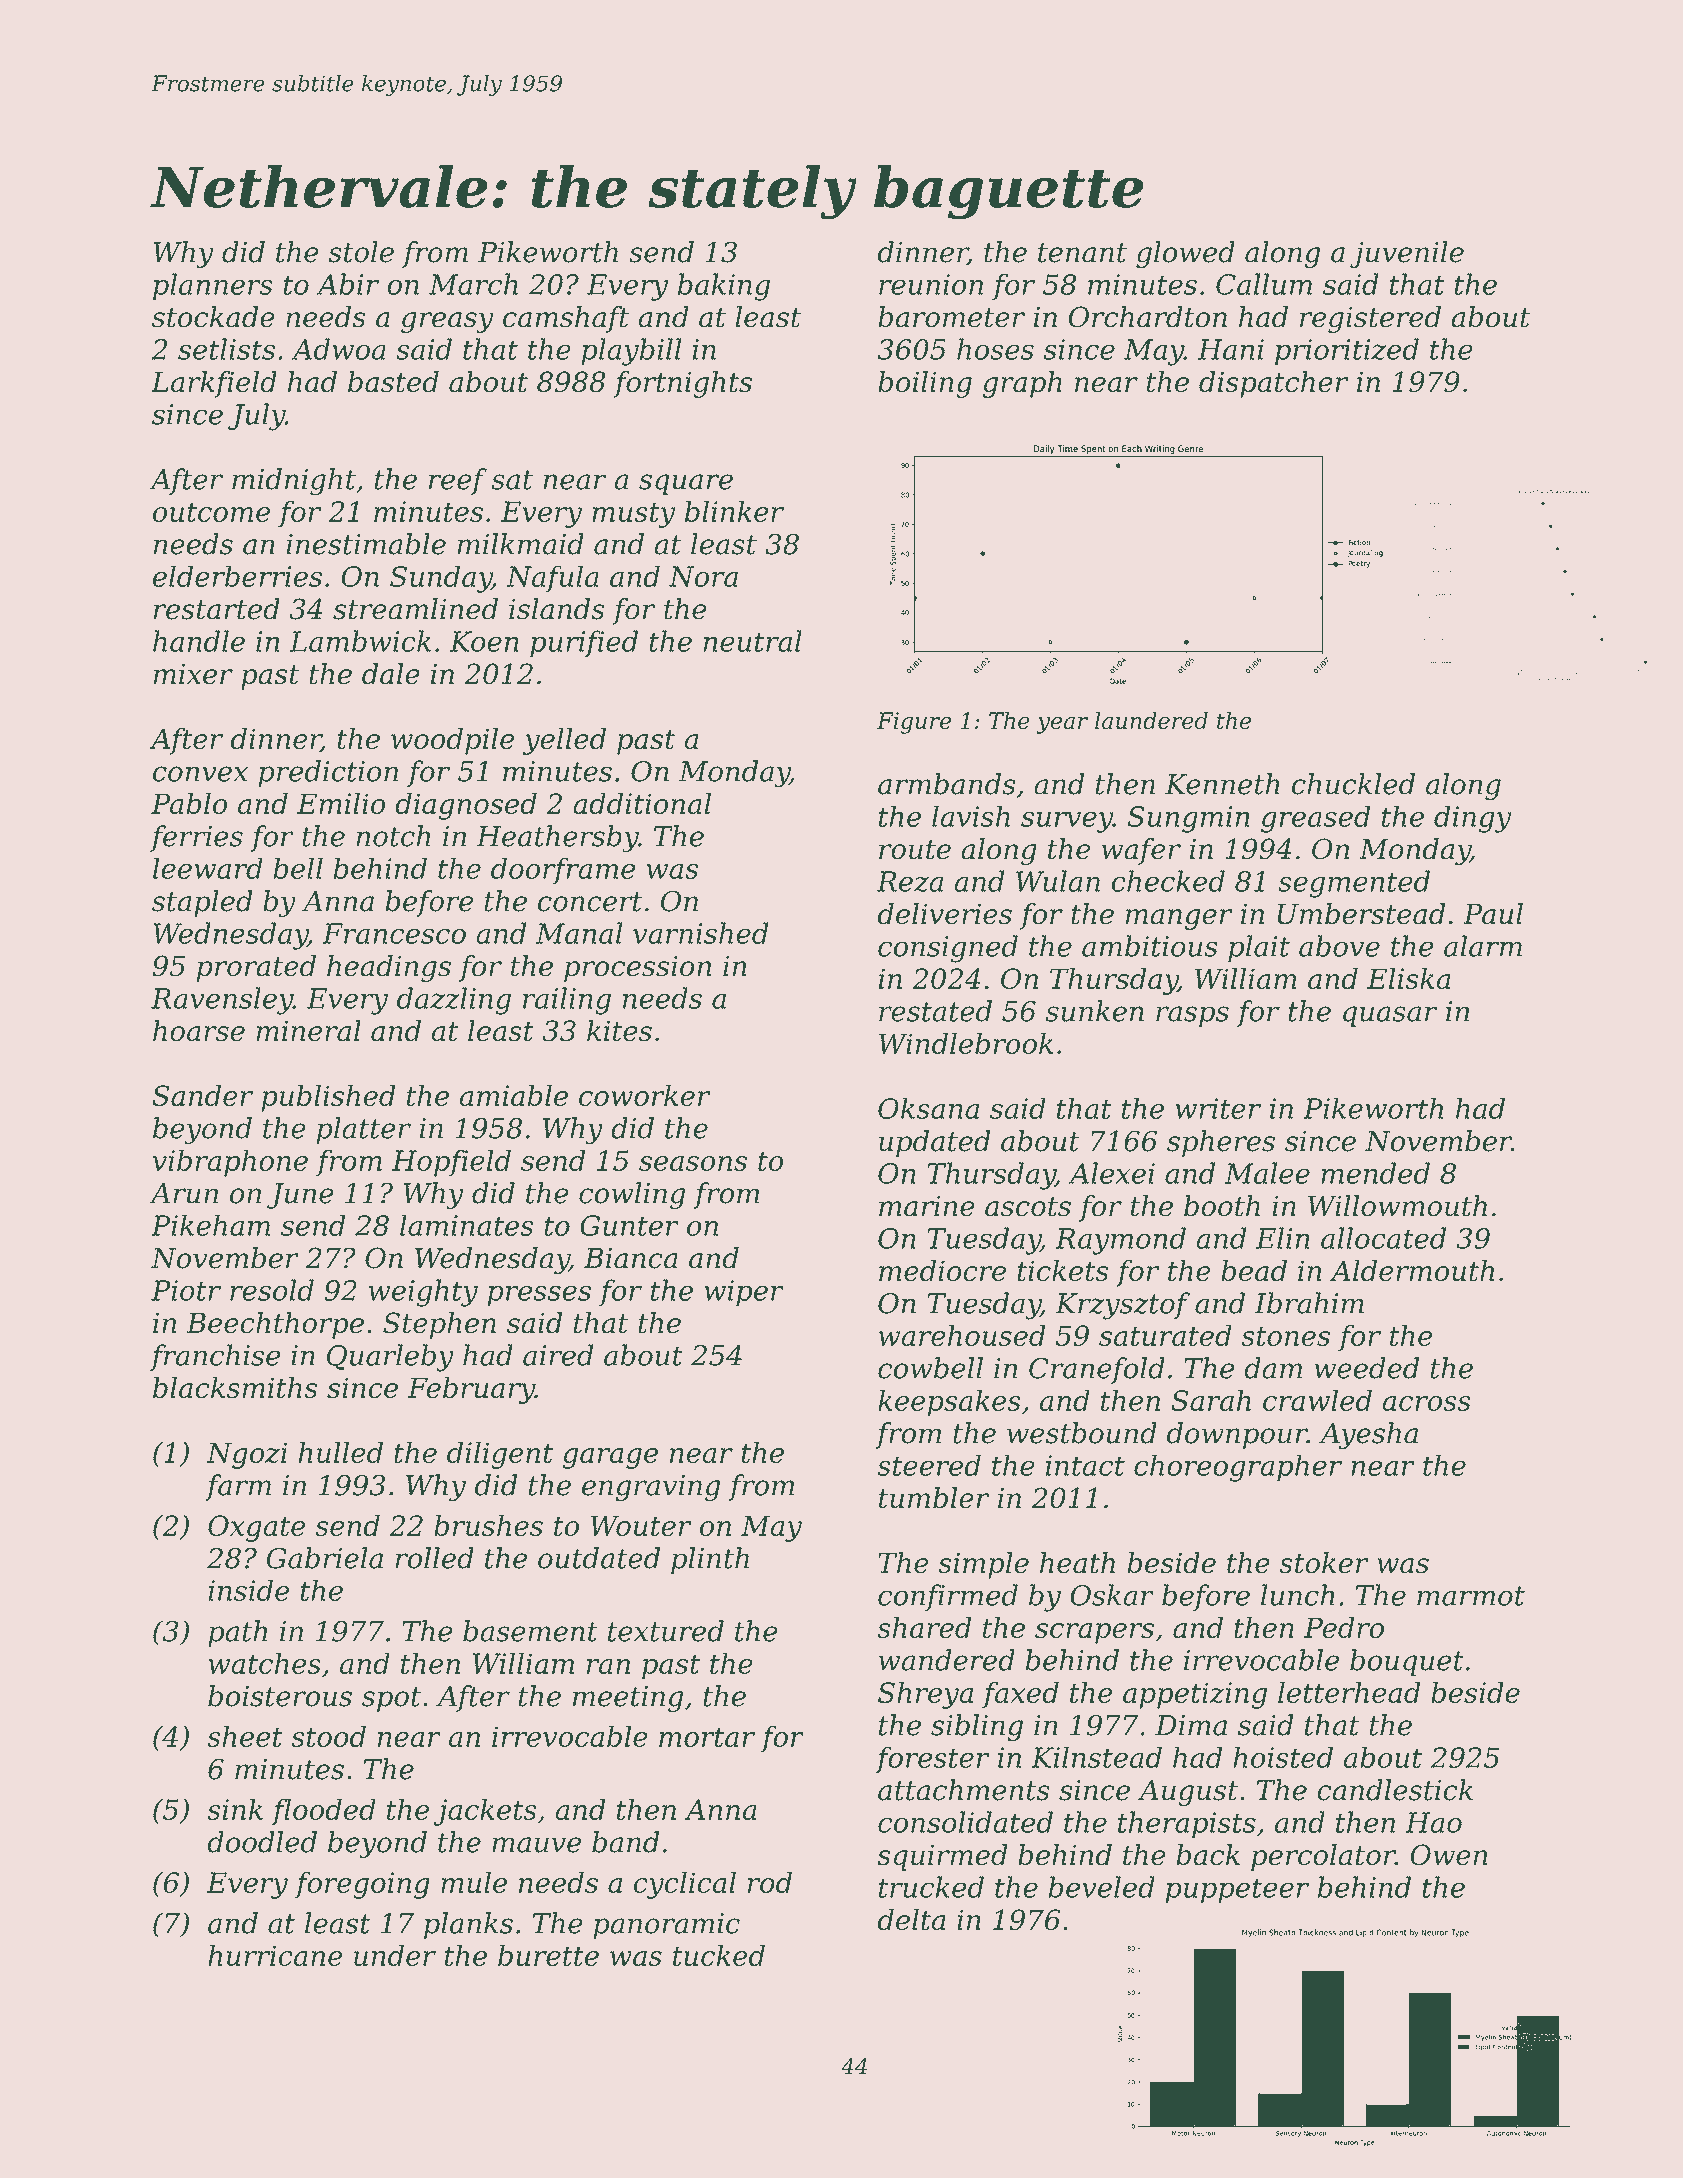 The width and height of the document is (1683, 2178). What do you see at coordinates (325, 1558) in the document?
I see `Gabriela` at bounding box center [325, 1558].
